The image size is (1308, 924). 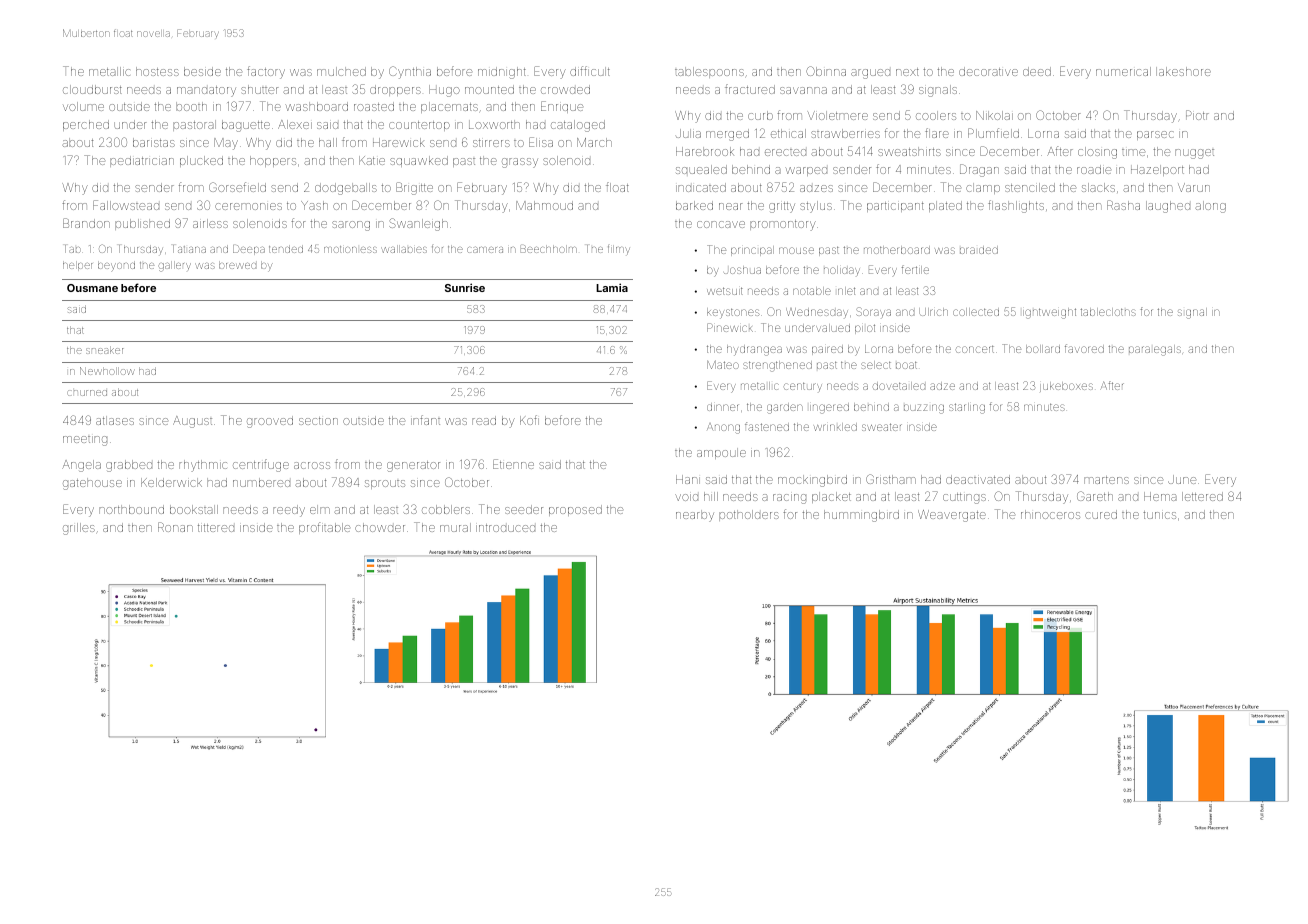 I want to click on paired, so click(x=827, y=350).
